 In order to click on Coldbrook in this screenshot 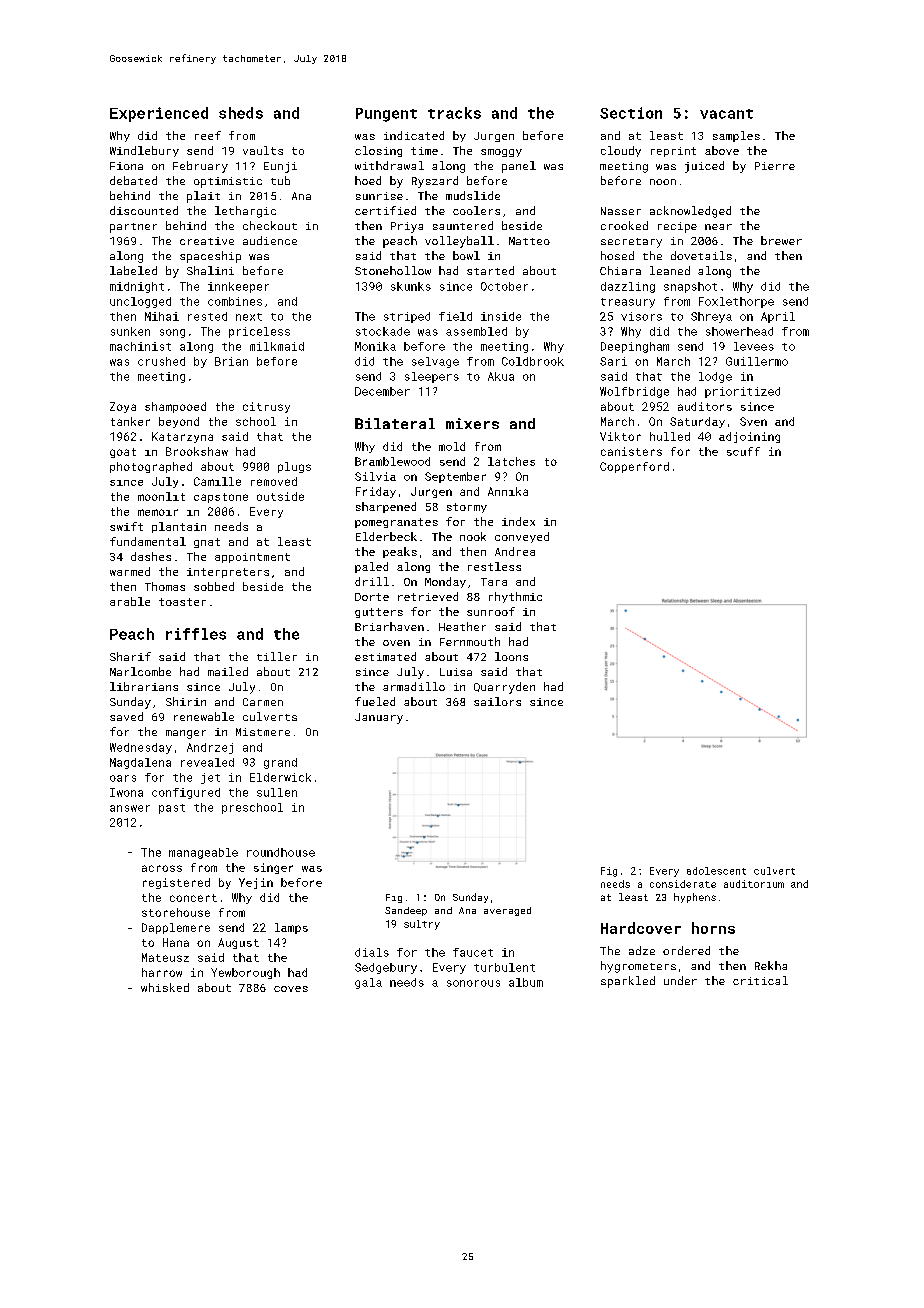, I will do `click(533, 361)`.
